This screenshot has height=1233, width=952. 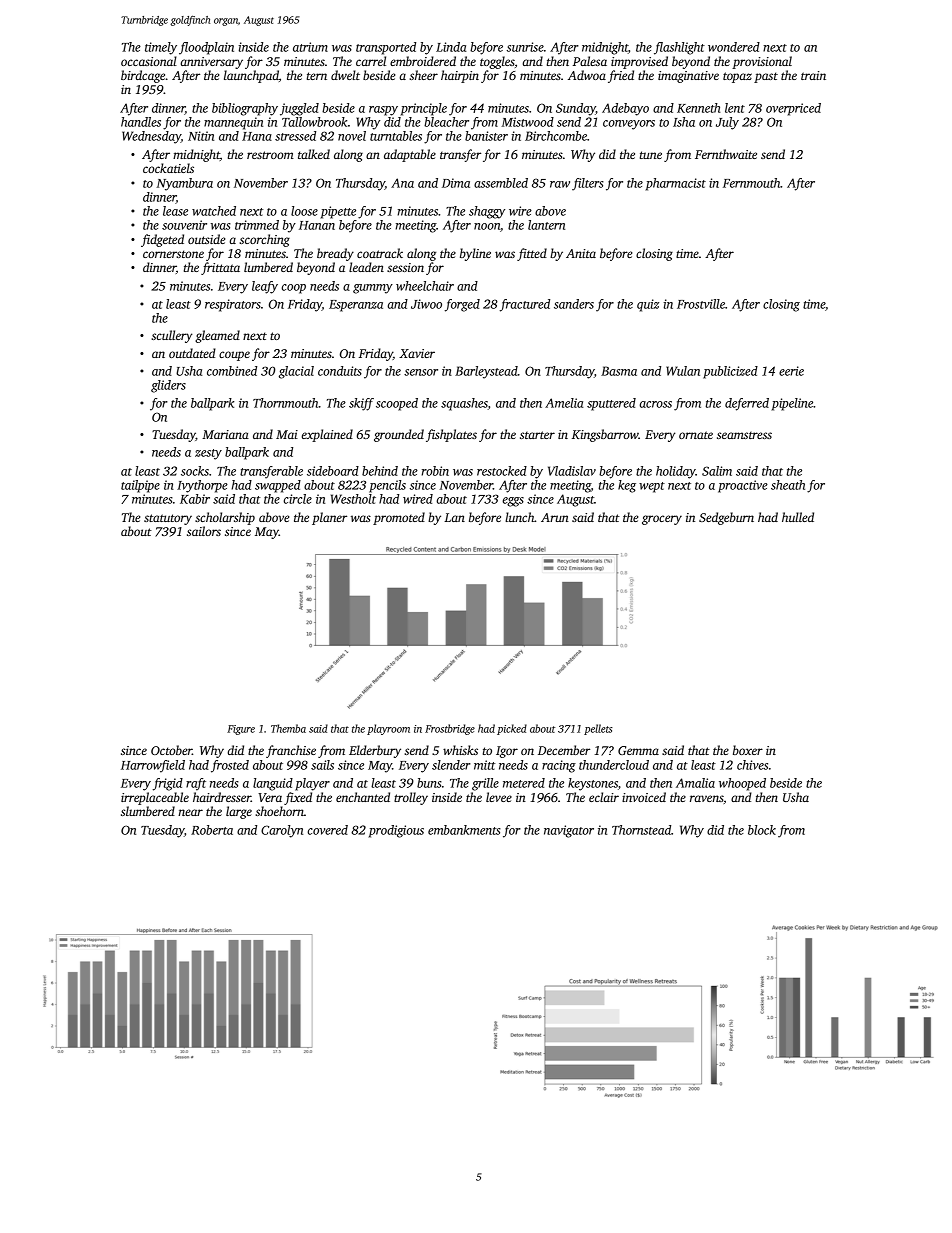 I want to click on prodigious, so click(x=396, y=831).
